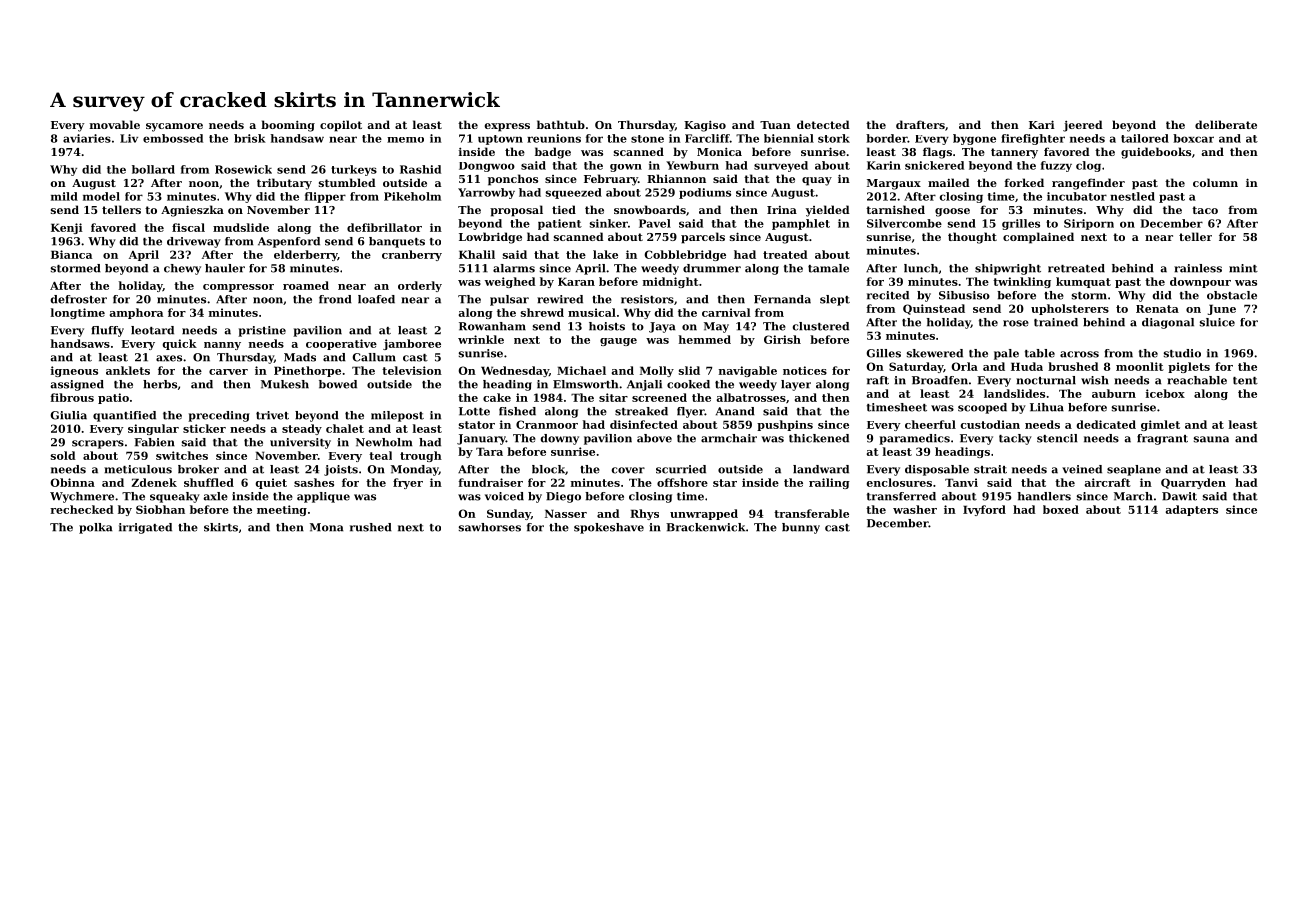 The height and width of the image is (924, 1308). I want to click on mint, so click(1243, 268).
